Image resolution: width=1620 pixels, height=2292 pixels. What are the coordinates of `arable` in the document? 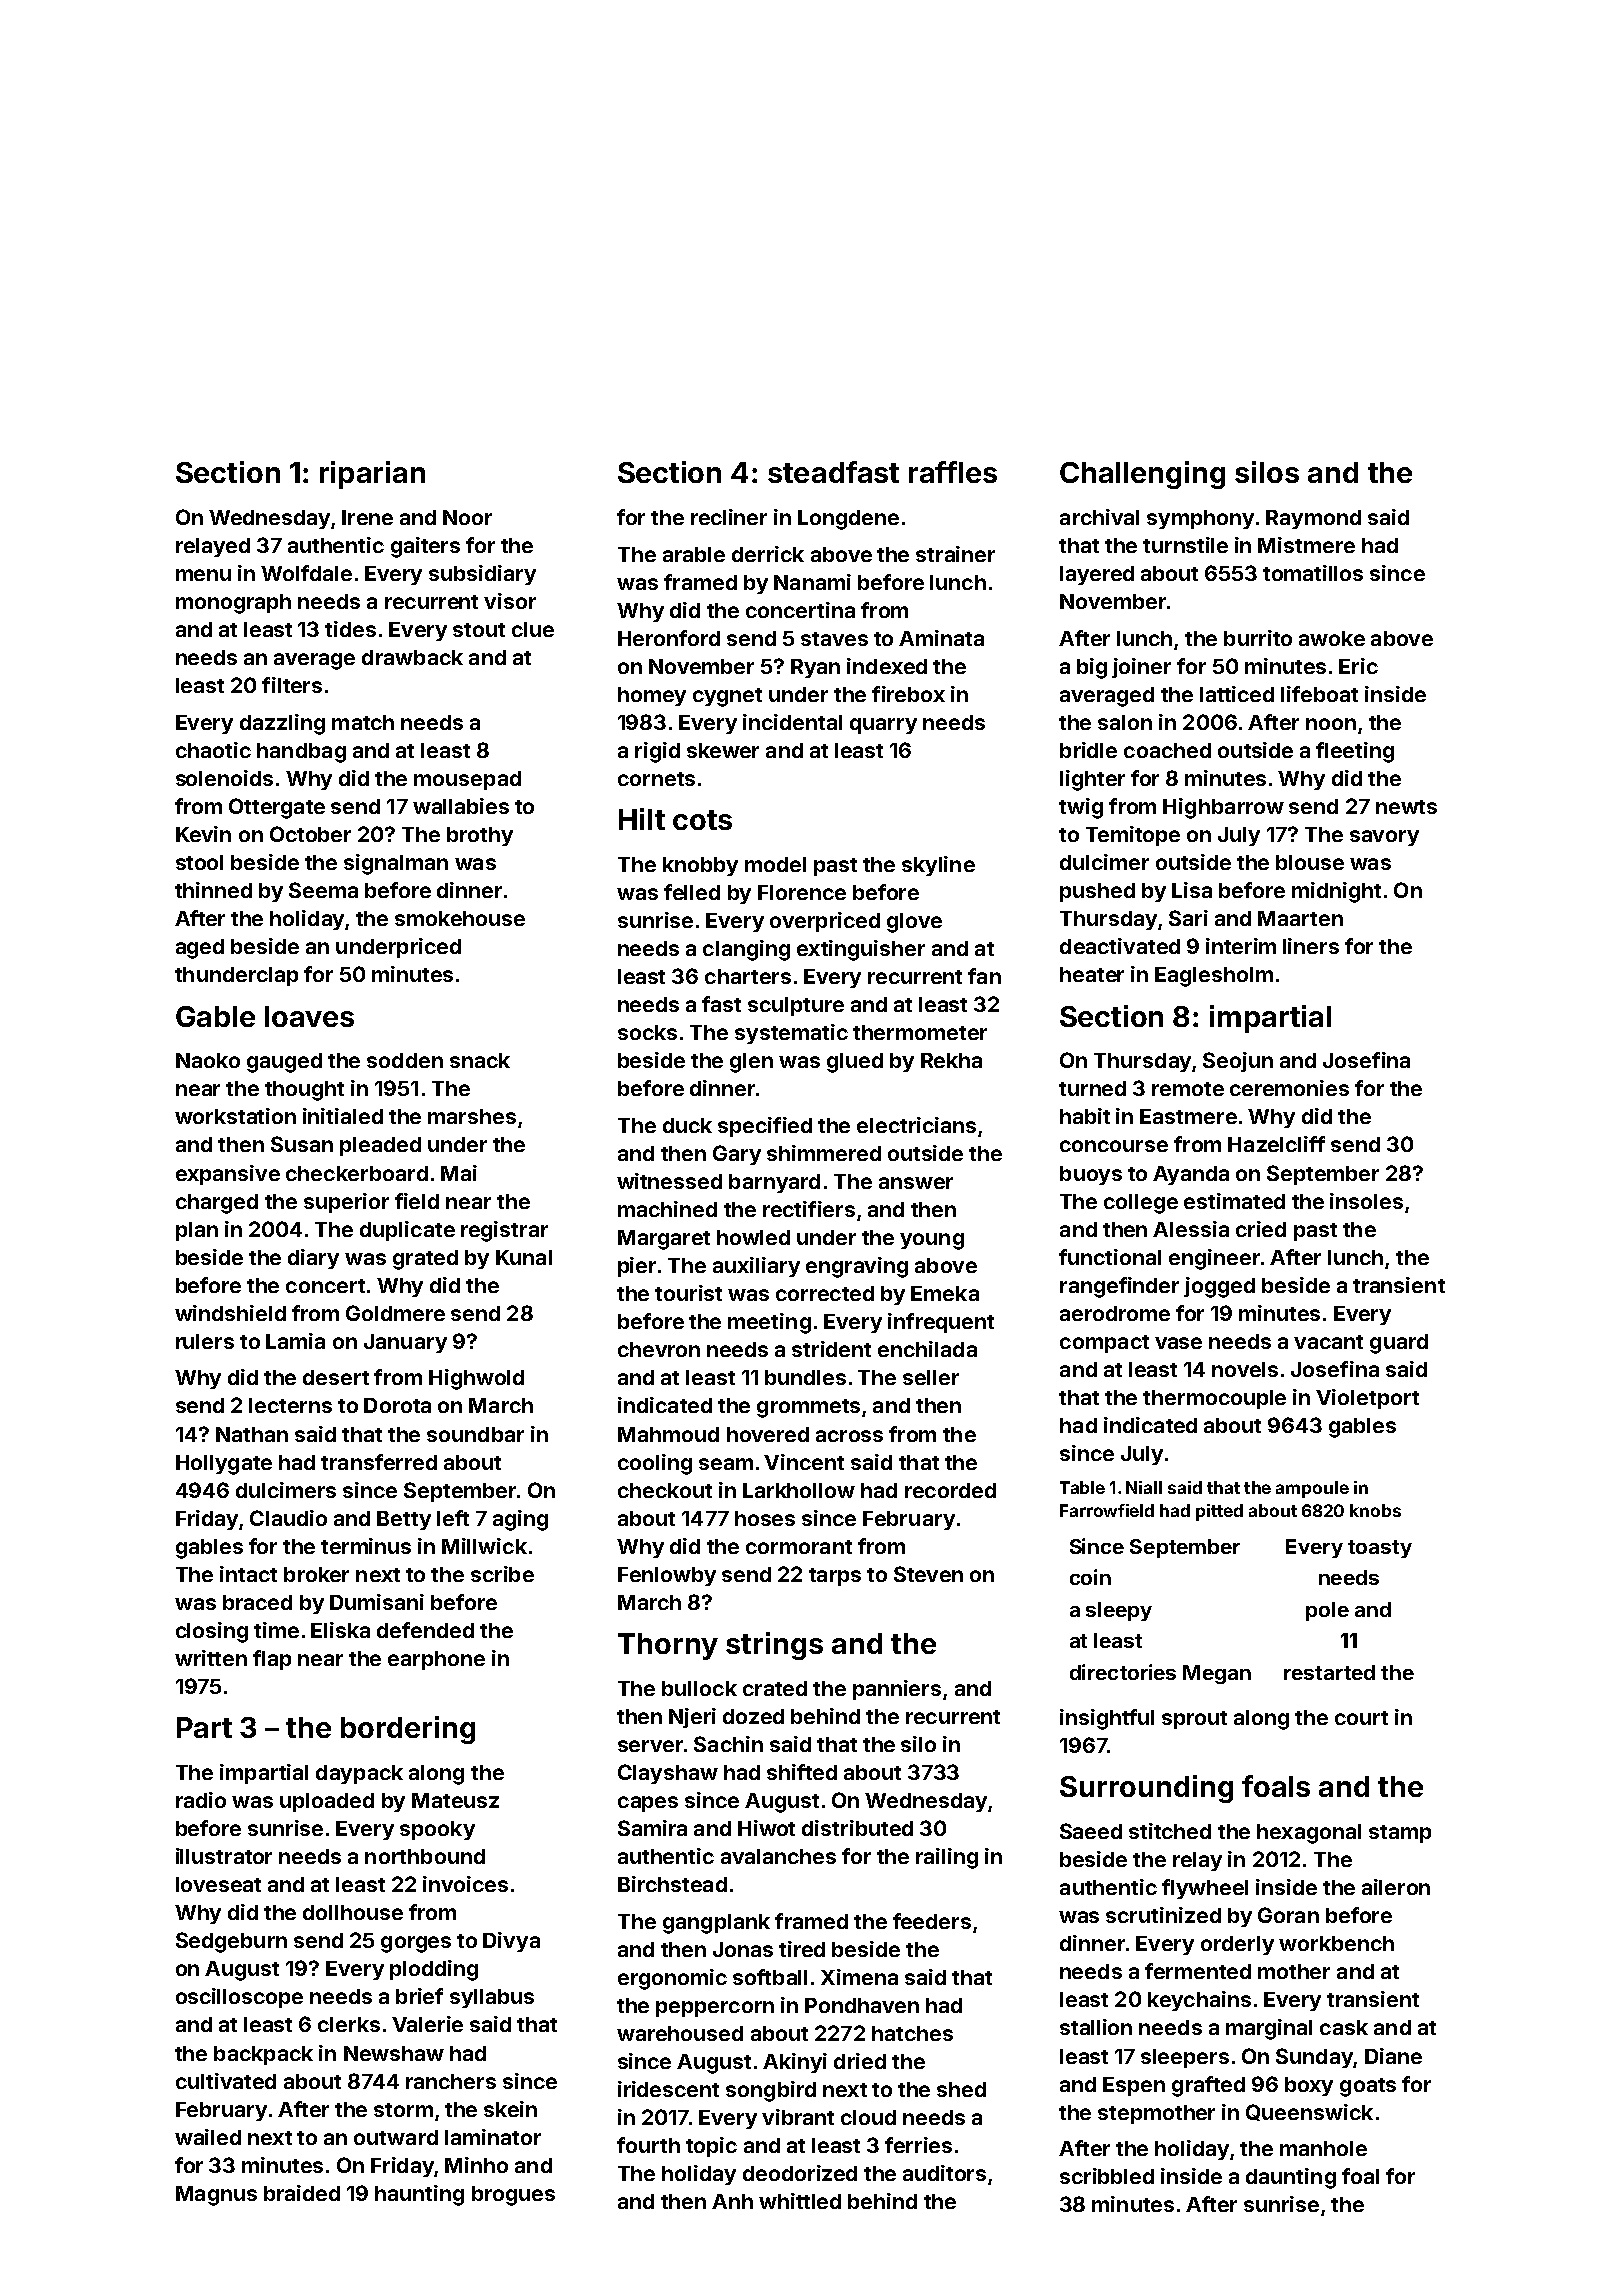 It's located at (694, 554).
